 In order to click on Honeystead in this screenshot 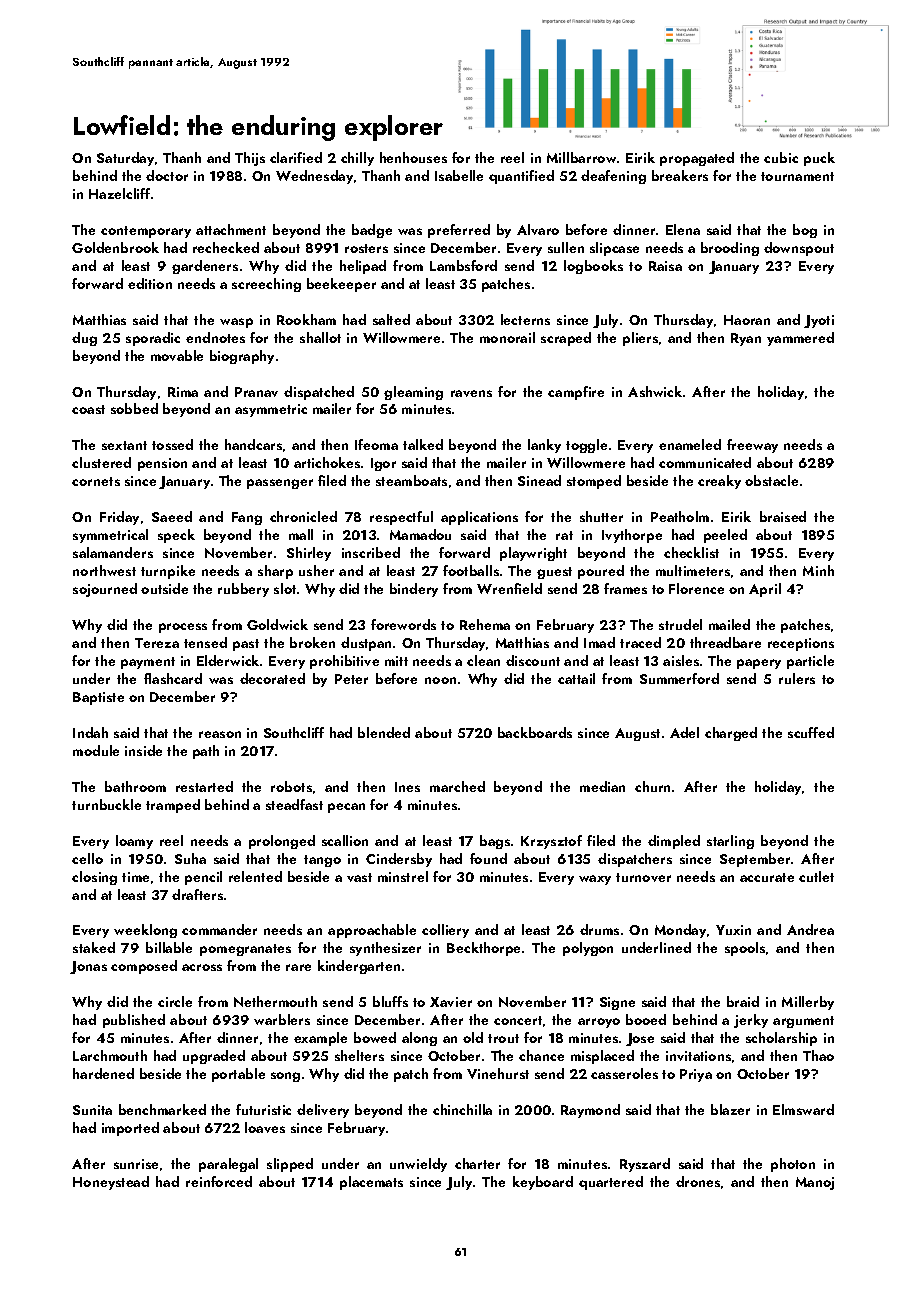, I will do `click(111, 1183)`.
